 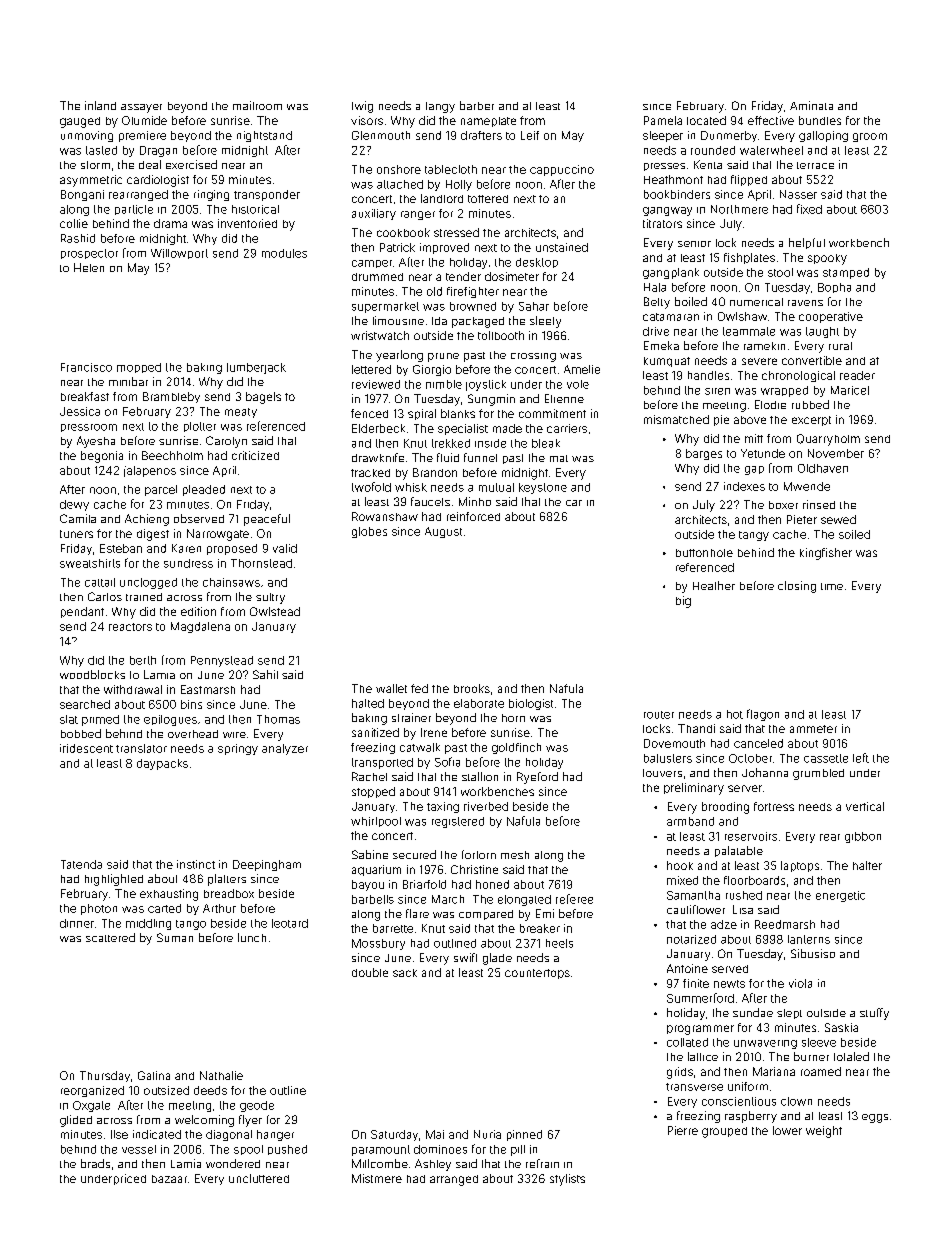 I want to click on buttonhole, so click(x=704, y=553).
